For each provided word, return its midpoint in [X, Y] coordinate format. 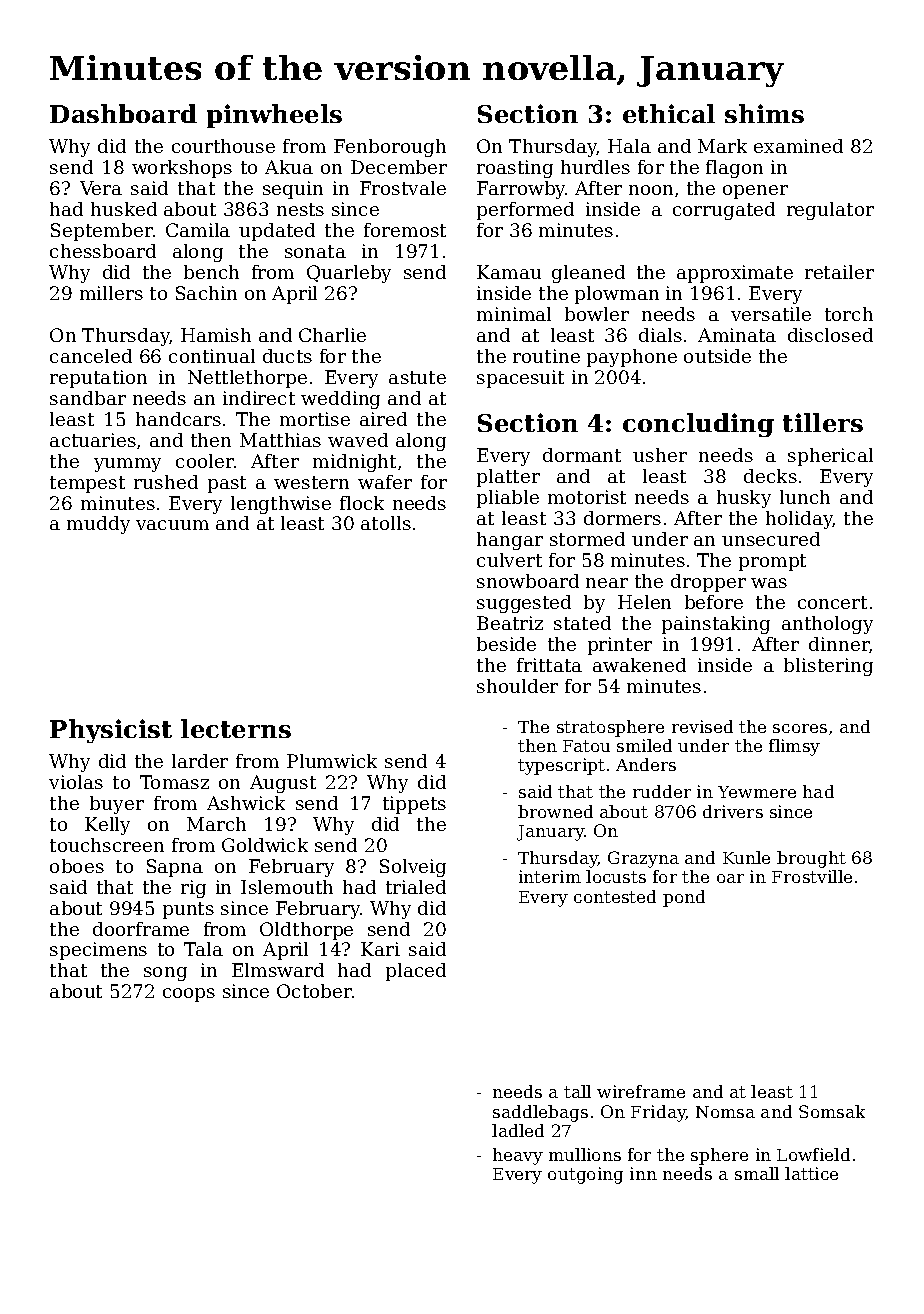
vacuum [172, 525]
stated [582, 623]
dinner [839, 645]
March [216, 824]
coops [189, 995]
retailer [839, 272]
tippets [414, 805]
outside [717, 356]
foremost [405, 230]
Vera [101, 188]
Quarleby [349, 274]
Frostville [812, 876]
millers [111, 293]
